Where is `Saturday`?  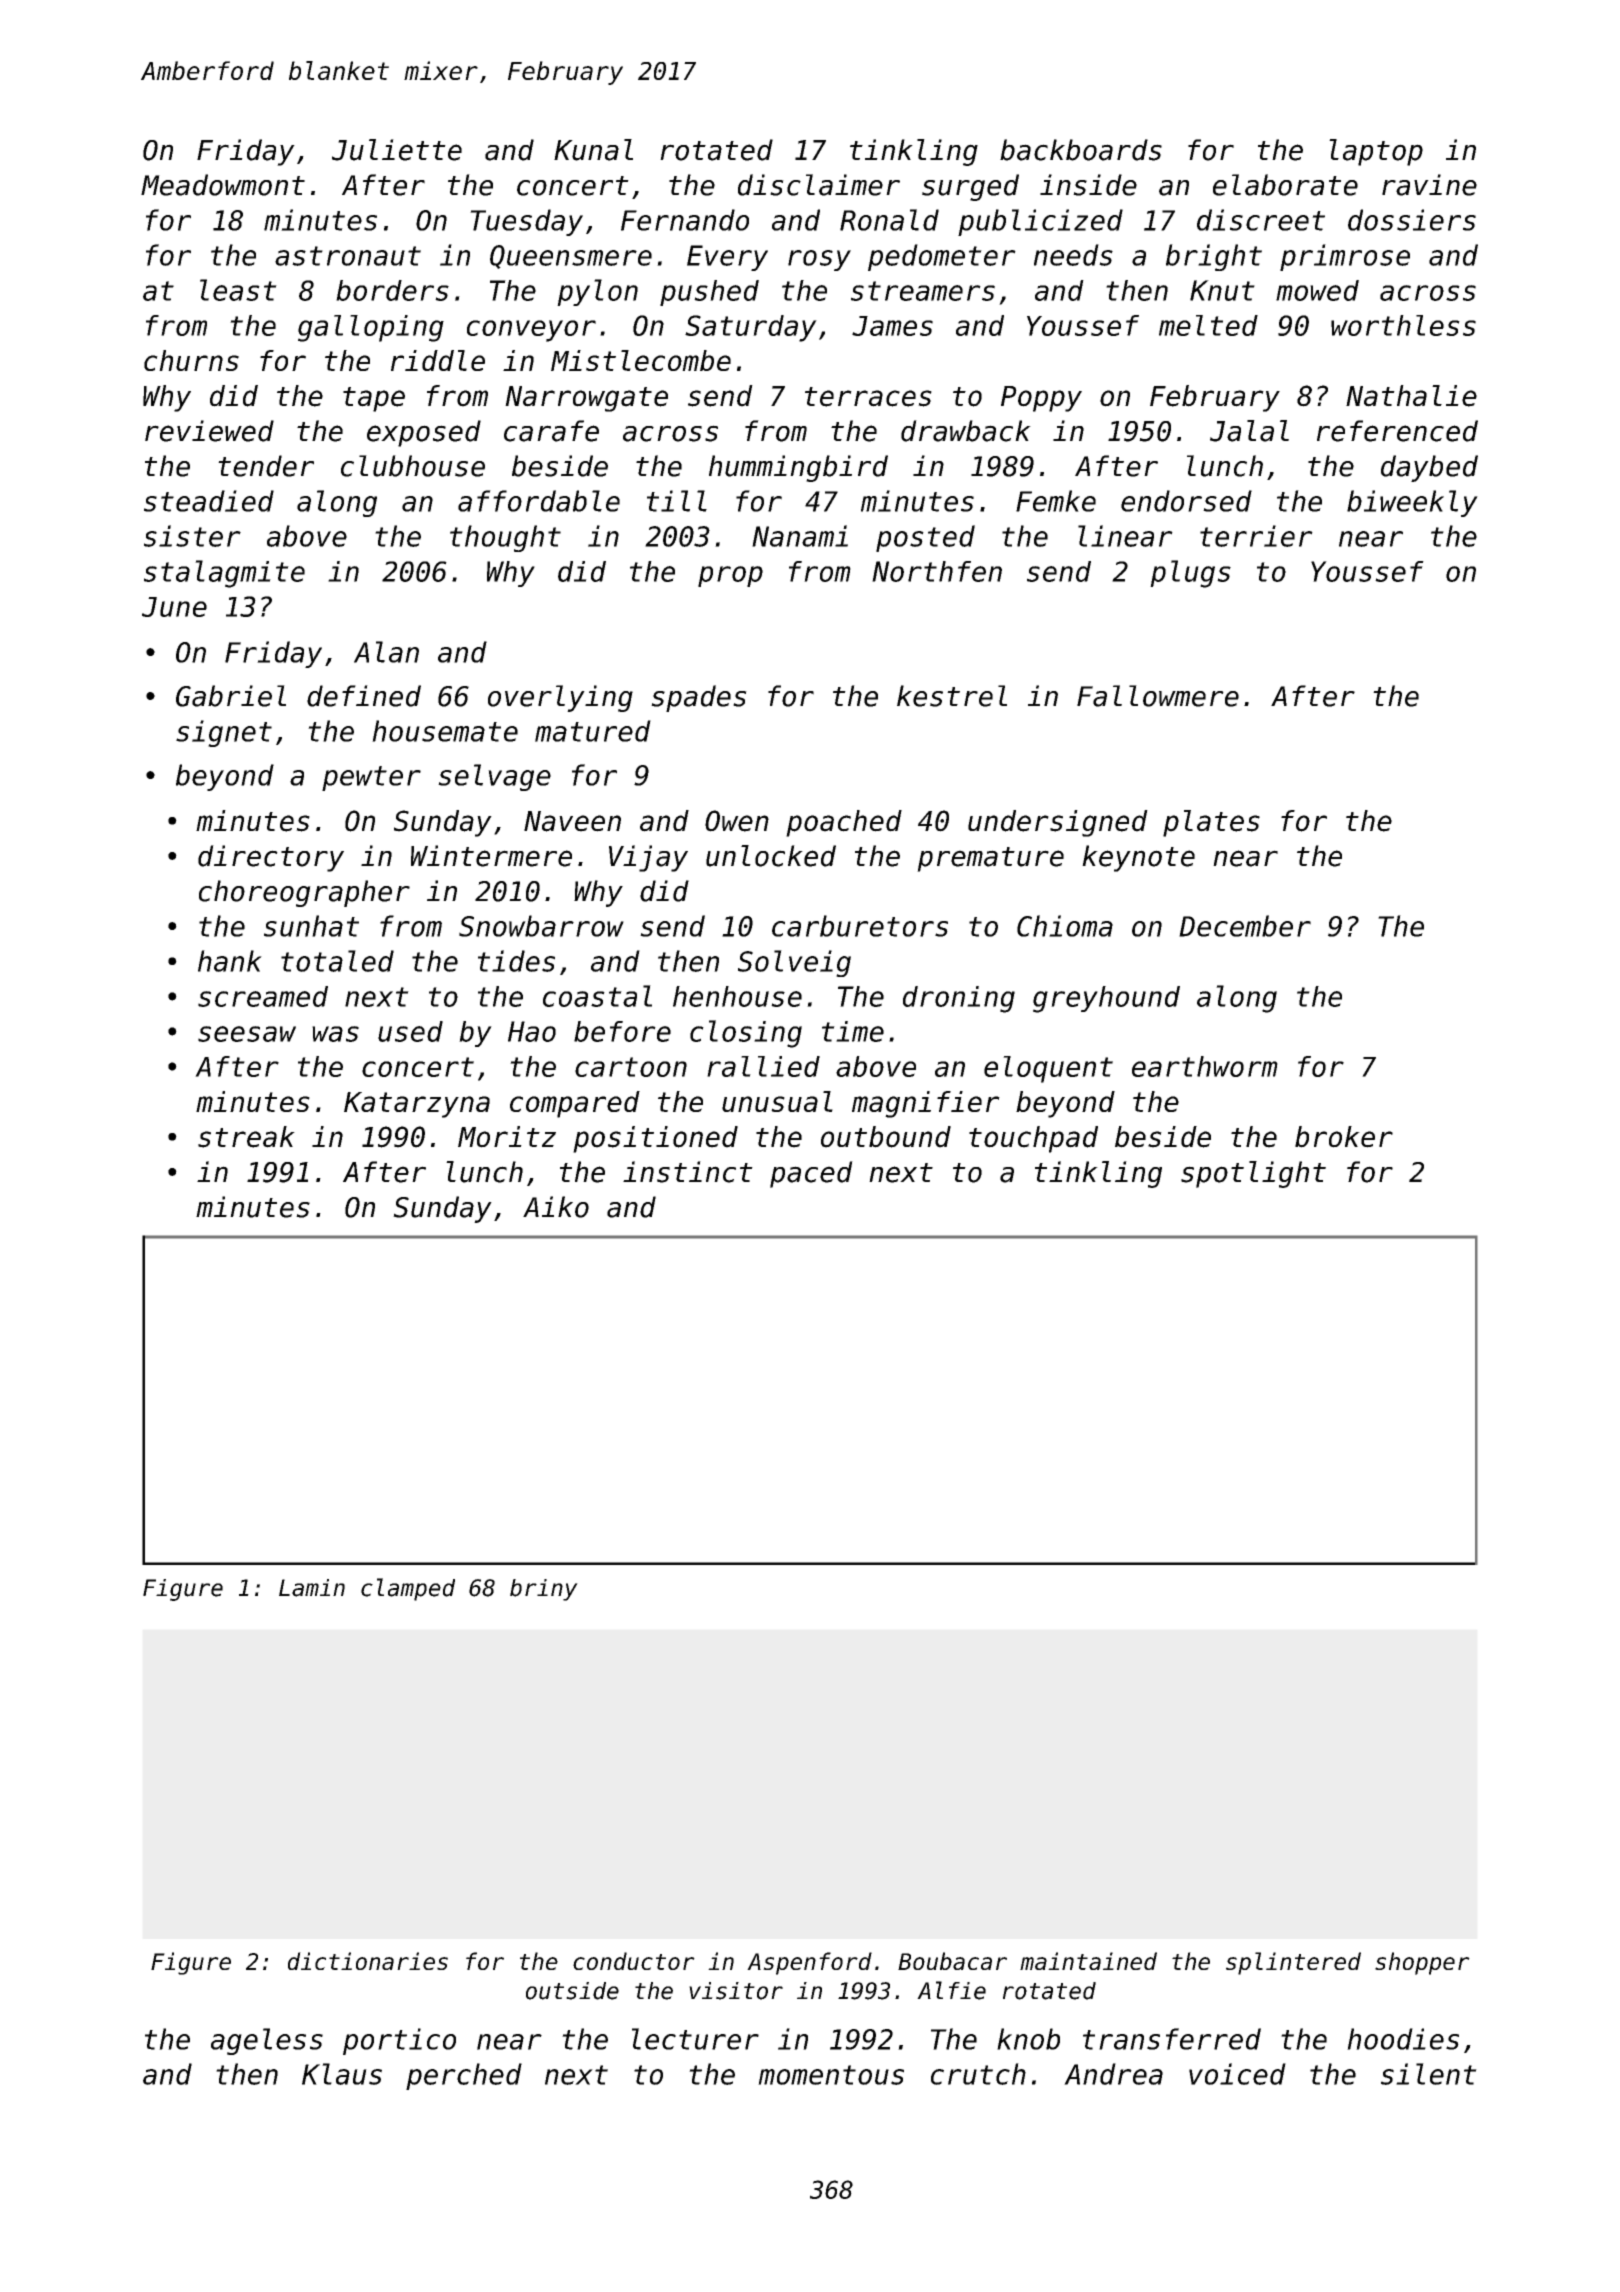
Saturday is located at coordinates (751, 328).
